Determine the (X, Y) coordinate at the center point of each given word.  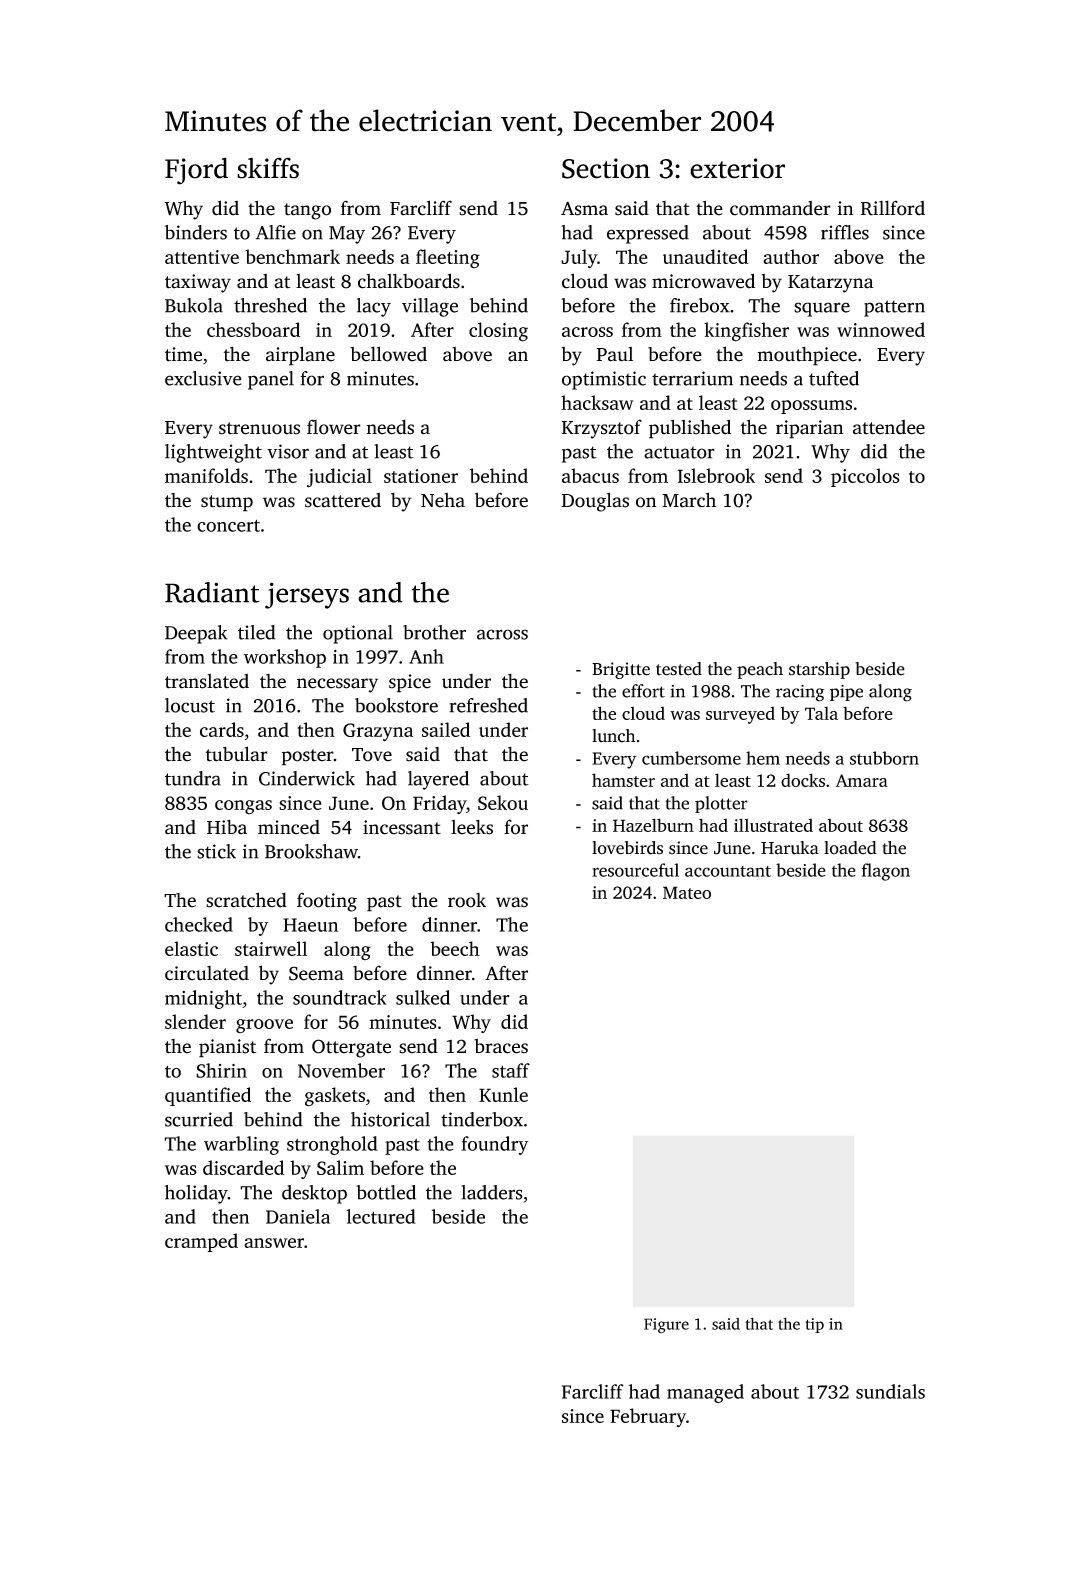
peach (760, 670)
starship (819, 670)
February (648, 1417)
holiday (196, 1194)
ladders (492, 1192)
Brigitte (621, 670)
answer (274, 1243)
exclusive (203, 378)
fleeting (448, 258)
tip (814, 1325)
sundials (890, 1391)
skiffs (268, 168)
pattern (894, 308)
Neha (443, 500)
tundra (193, 778)
